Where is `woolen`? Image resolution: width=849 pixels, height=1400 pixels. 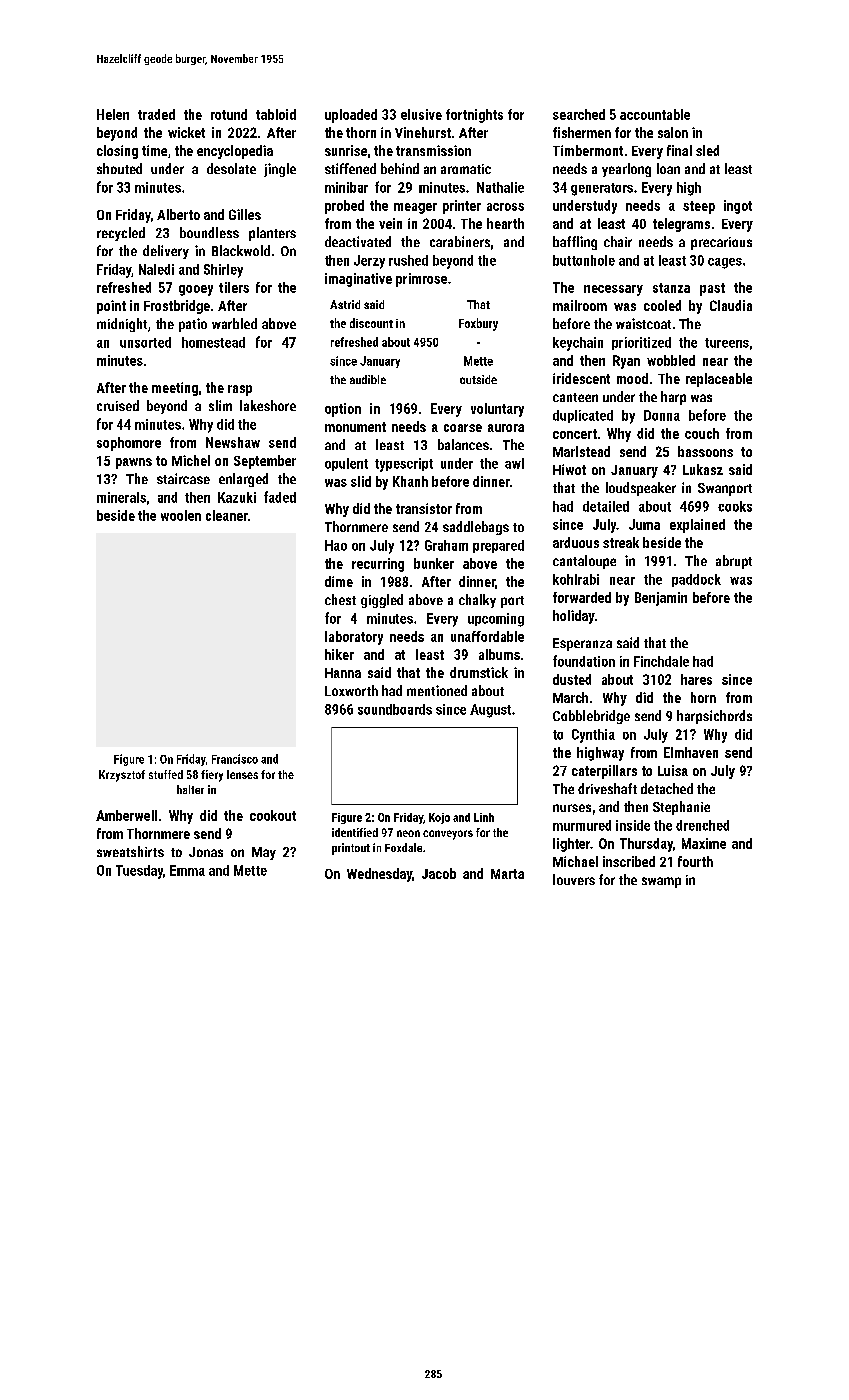 woolen is located at coordinates (181, 515).
